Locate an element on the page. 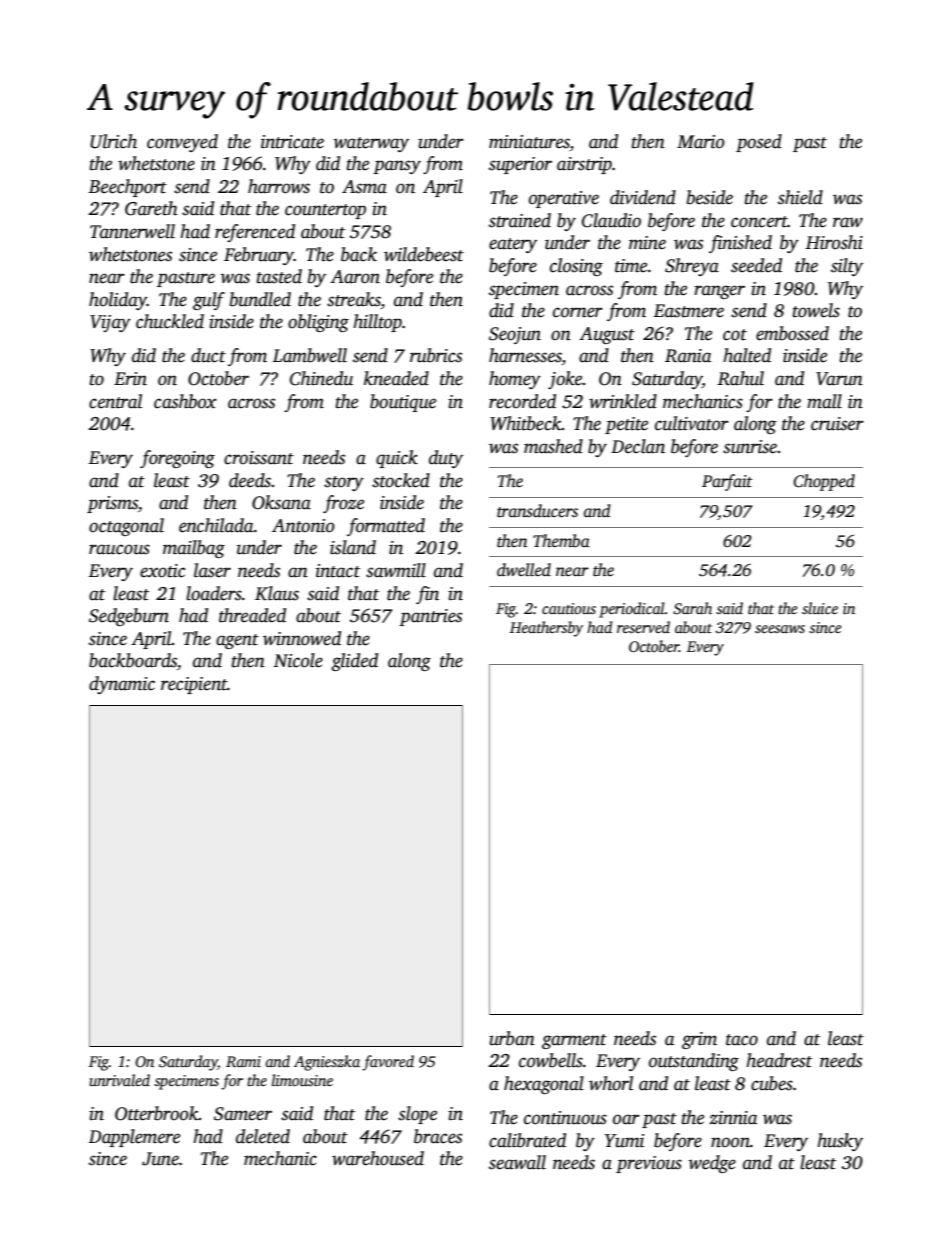 Image resolution: width=952 pixels, height=1233 pixels. June is located at coordinates (160, 1159).
